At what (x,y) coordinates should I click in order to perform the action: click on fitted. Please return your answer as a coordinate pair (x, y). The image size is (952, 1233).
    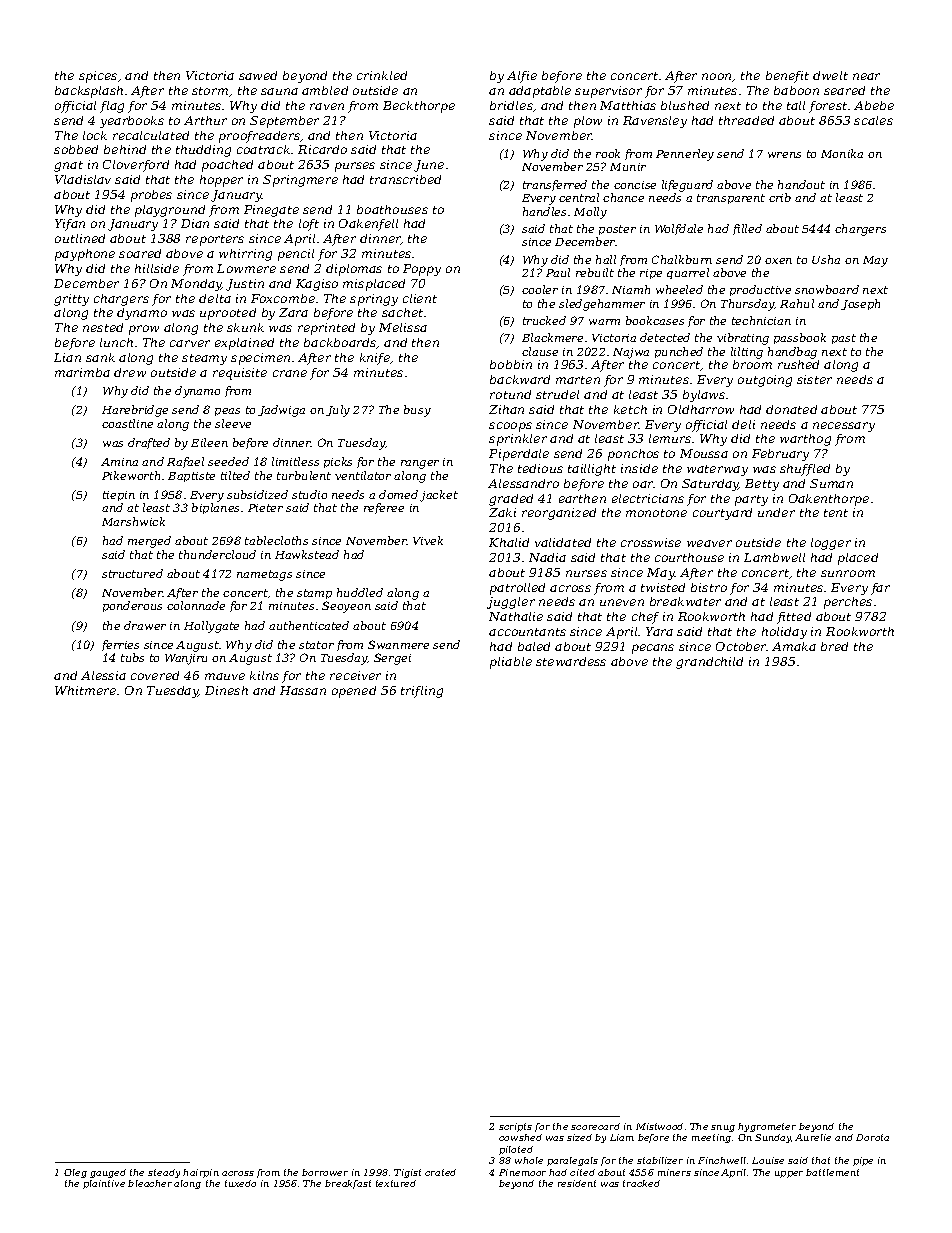
    Looking at the image, I should click on (794, 618).
